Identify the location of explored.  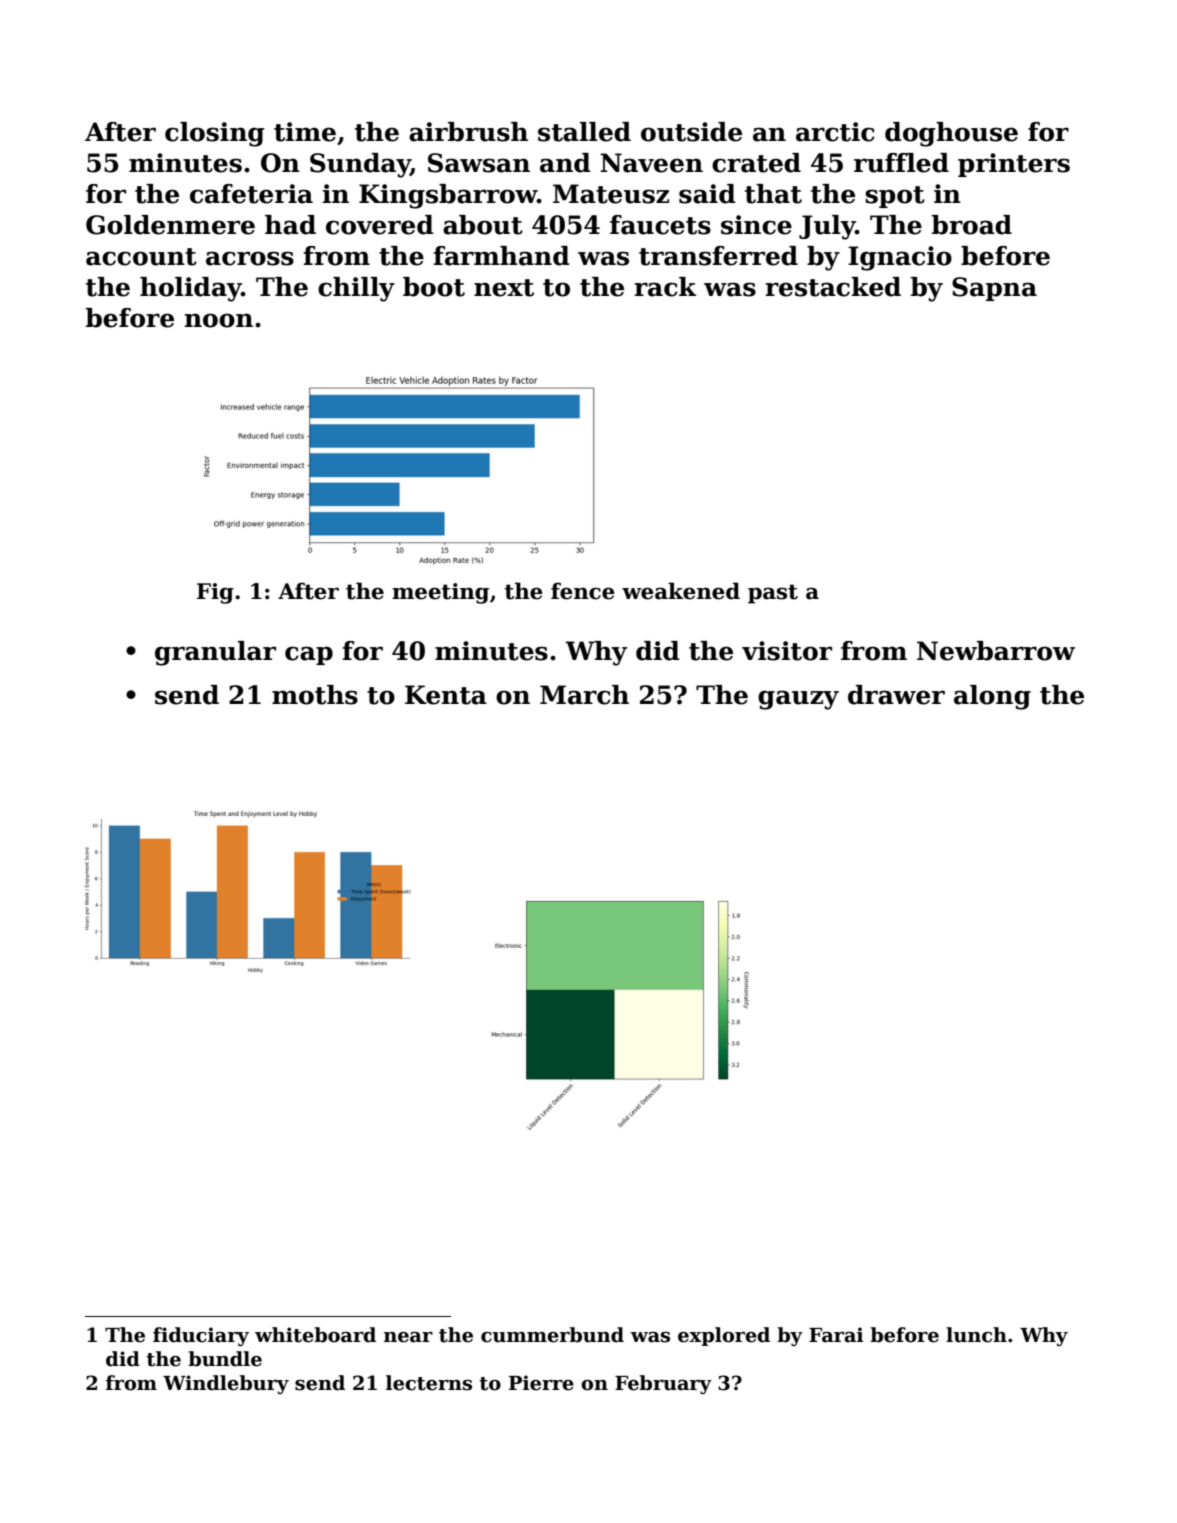
(724, 1336).
